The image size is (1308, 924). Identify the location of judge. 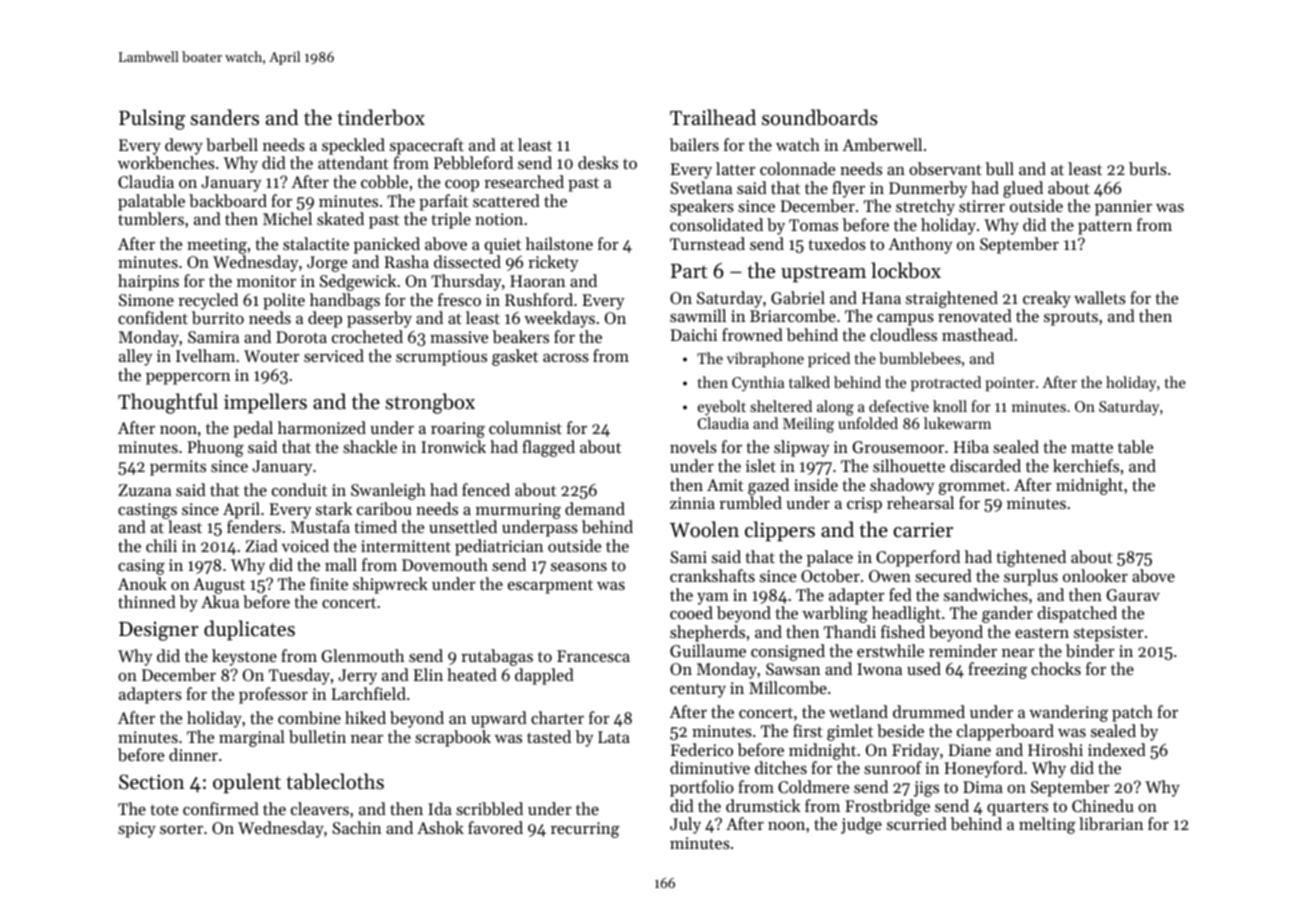
(861, 825).
